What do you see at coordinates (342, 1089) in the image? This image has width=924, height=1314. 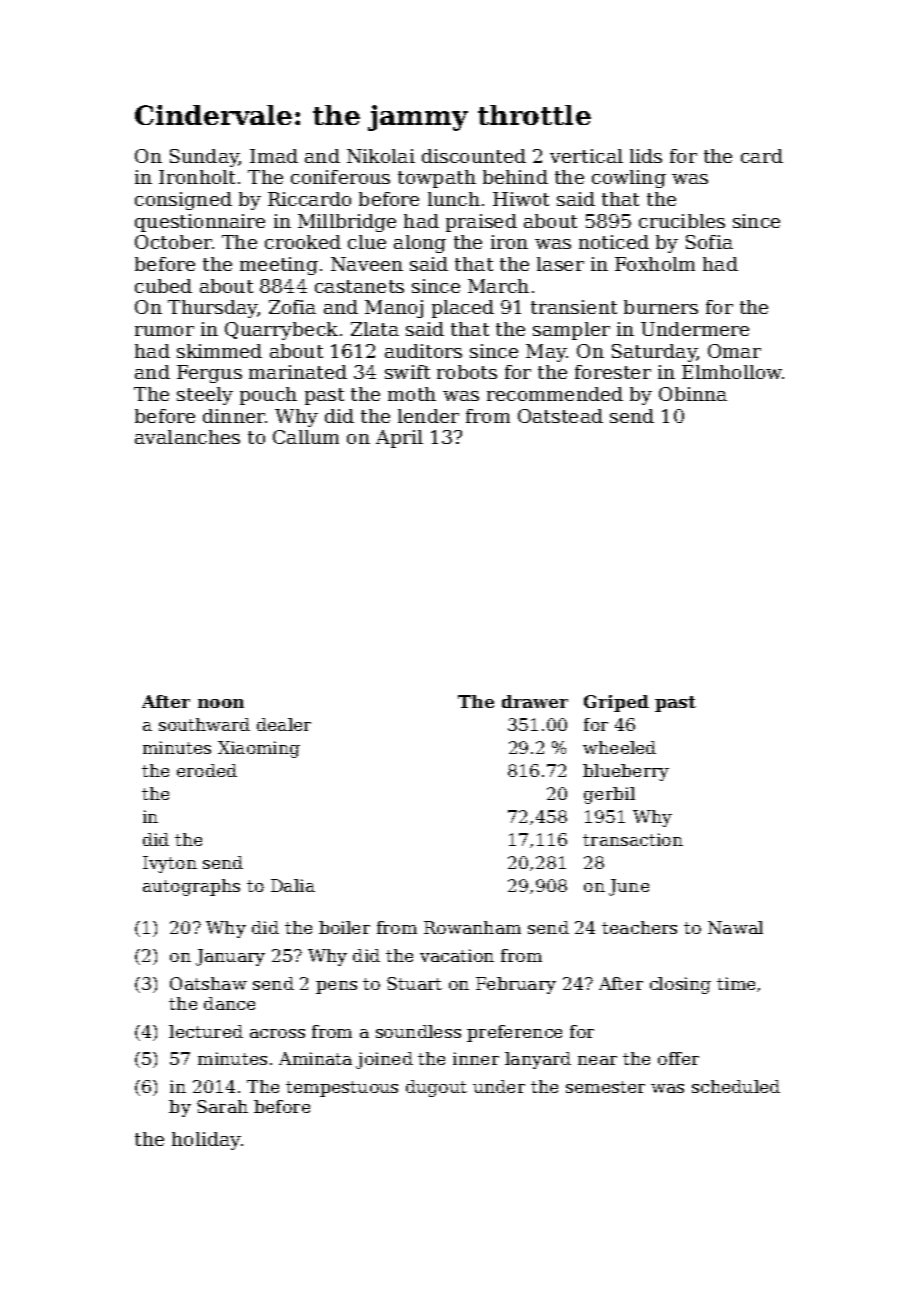 I see `tempestuous` at bounding box center [342, 1089].
